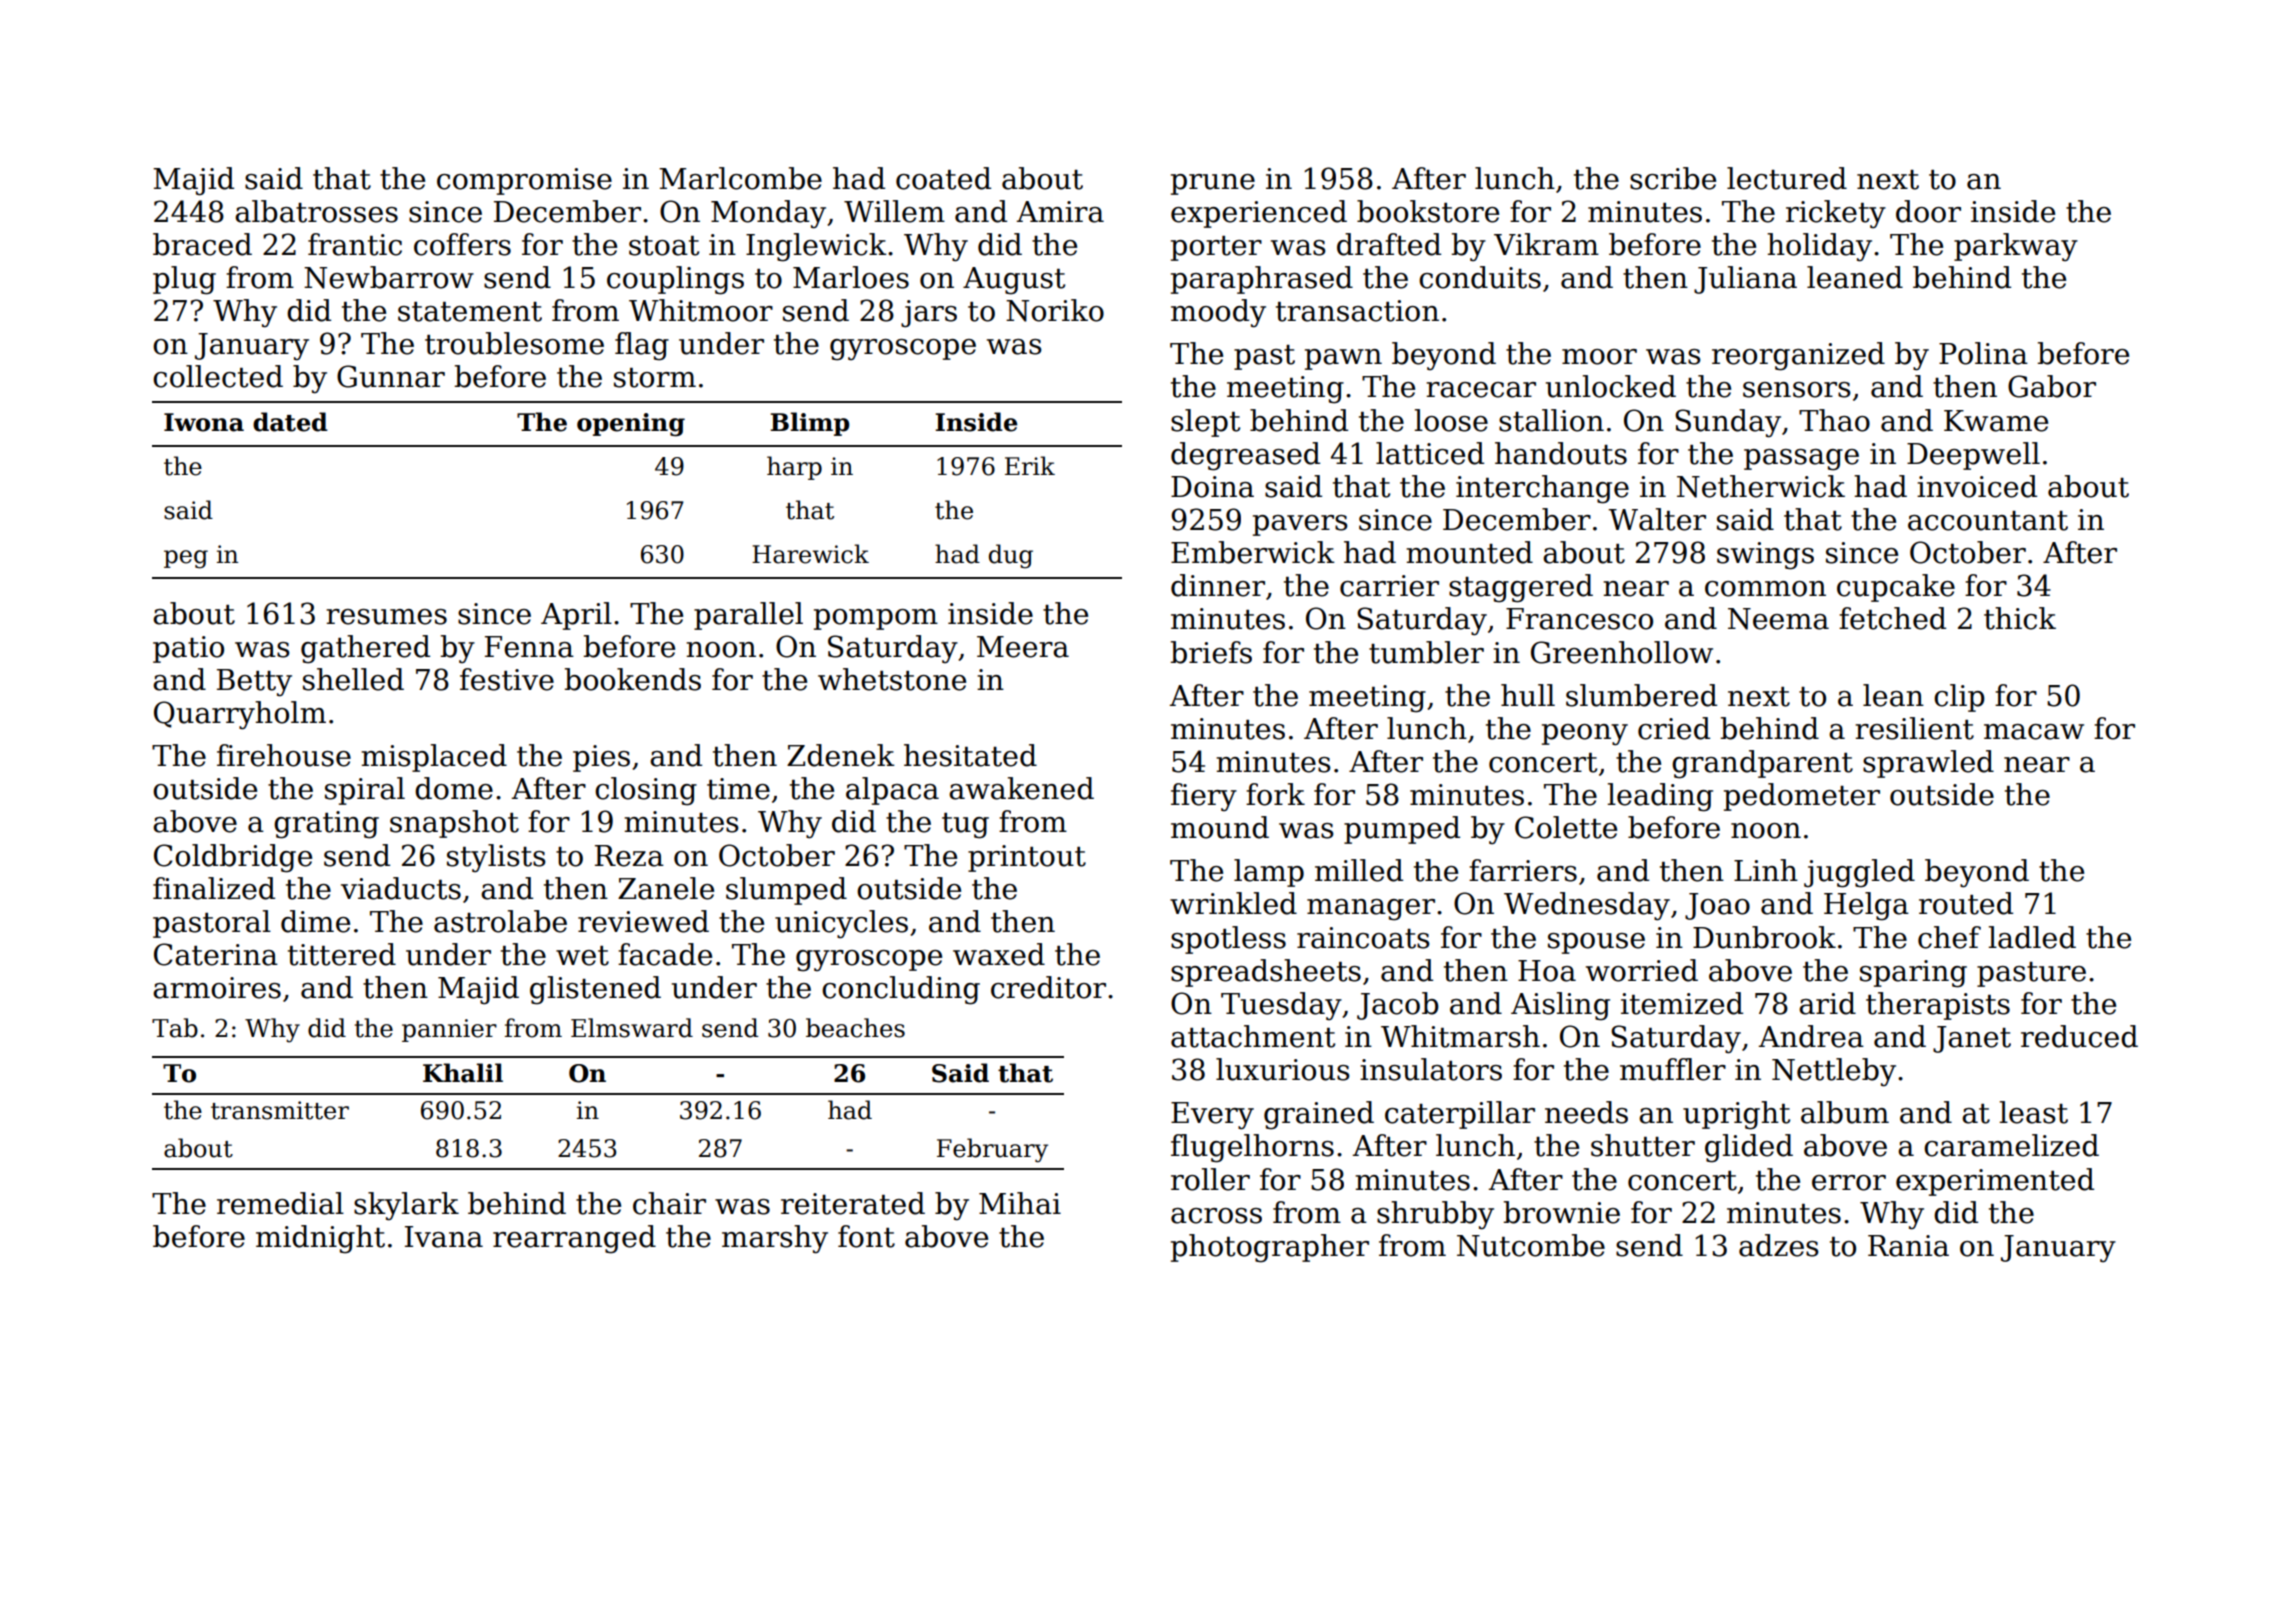 Image resolution: width=2292 pixels, height=1620 pixels. I want to click on parkway, so click(2016, 247).
